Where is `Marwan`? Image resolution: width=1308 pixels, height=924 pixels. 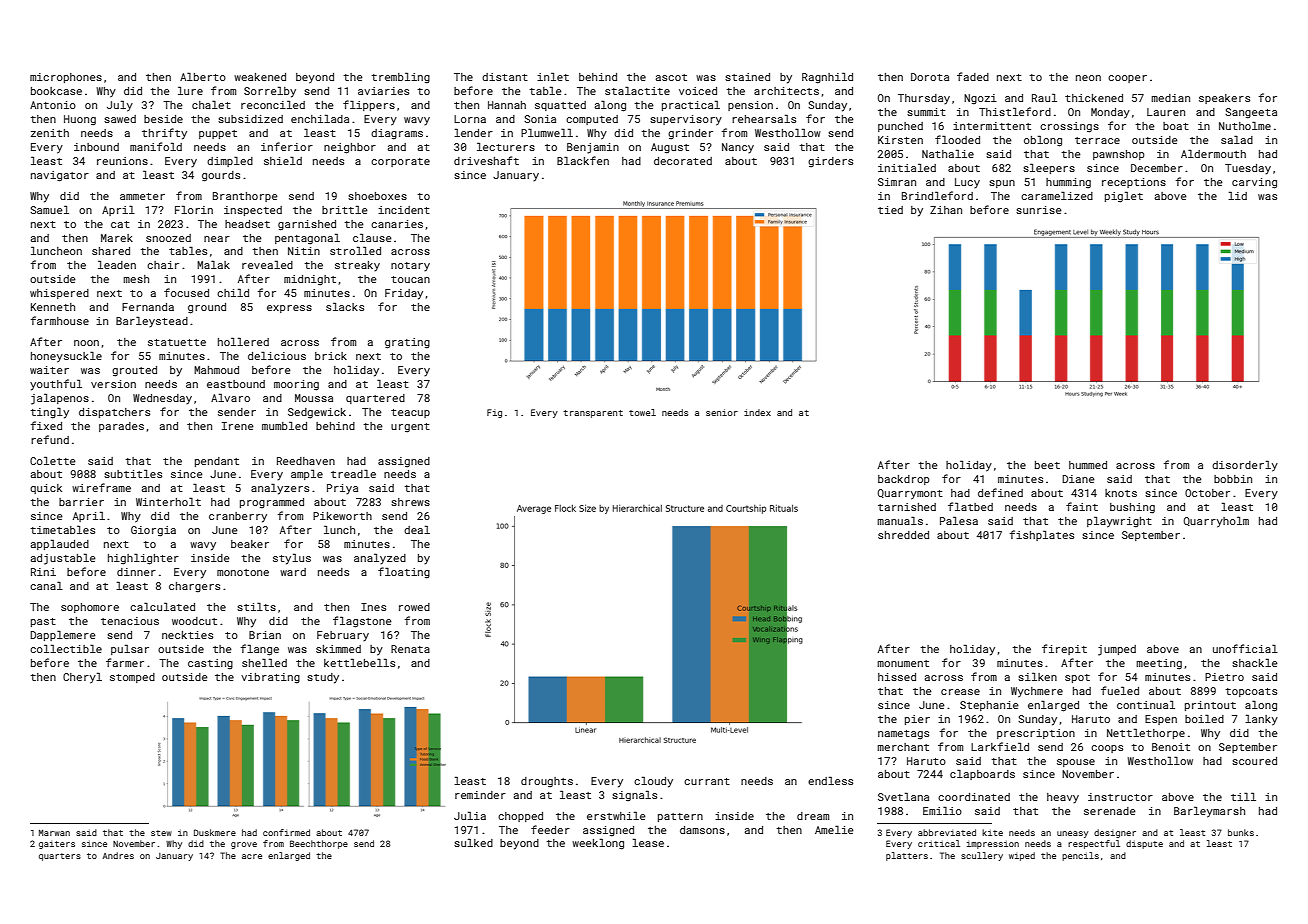
Marwan is located at coordinates (54, 832).
